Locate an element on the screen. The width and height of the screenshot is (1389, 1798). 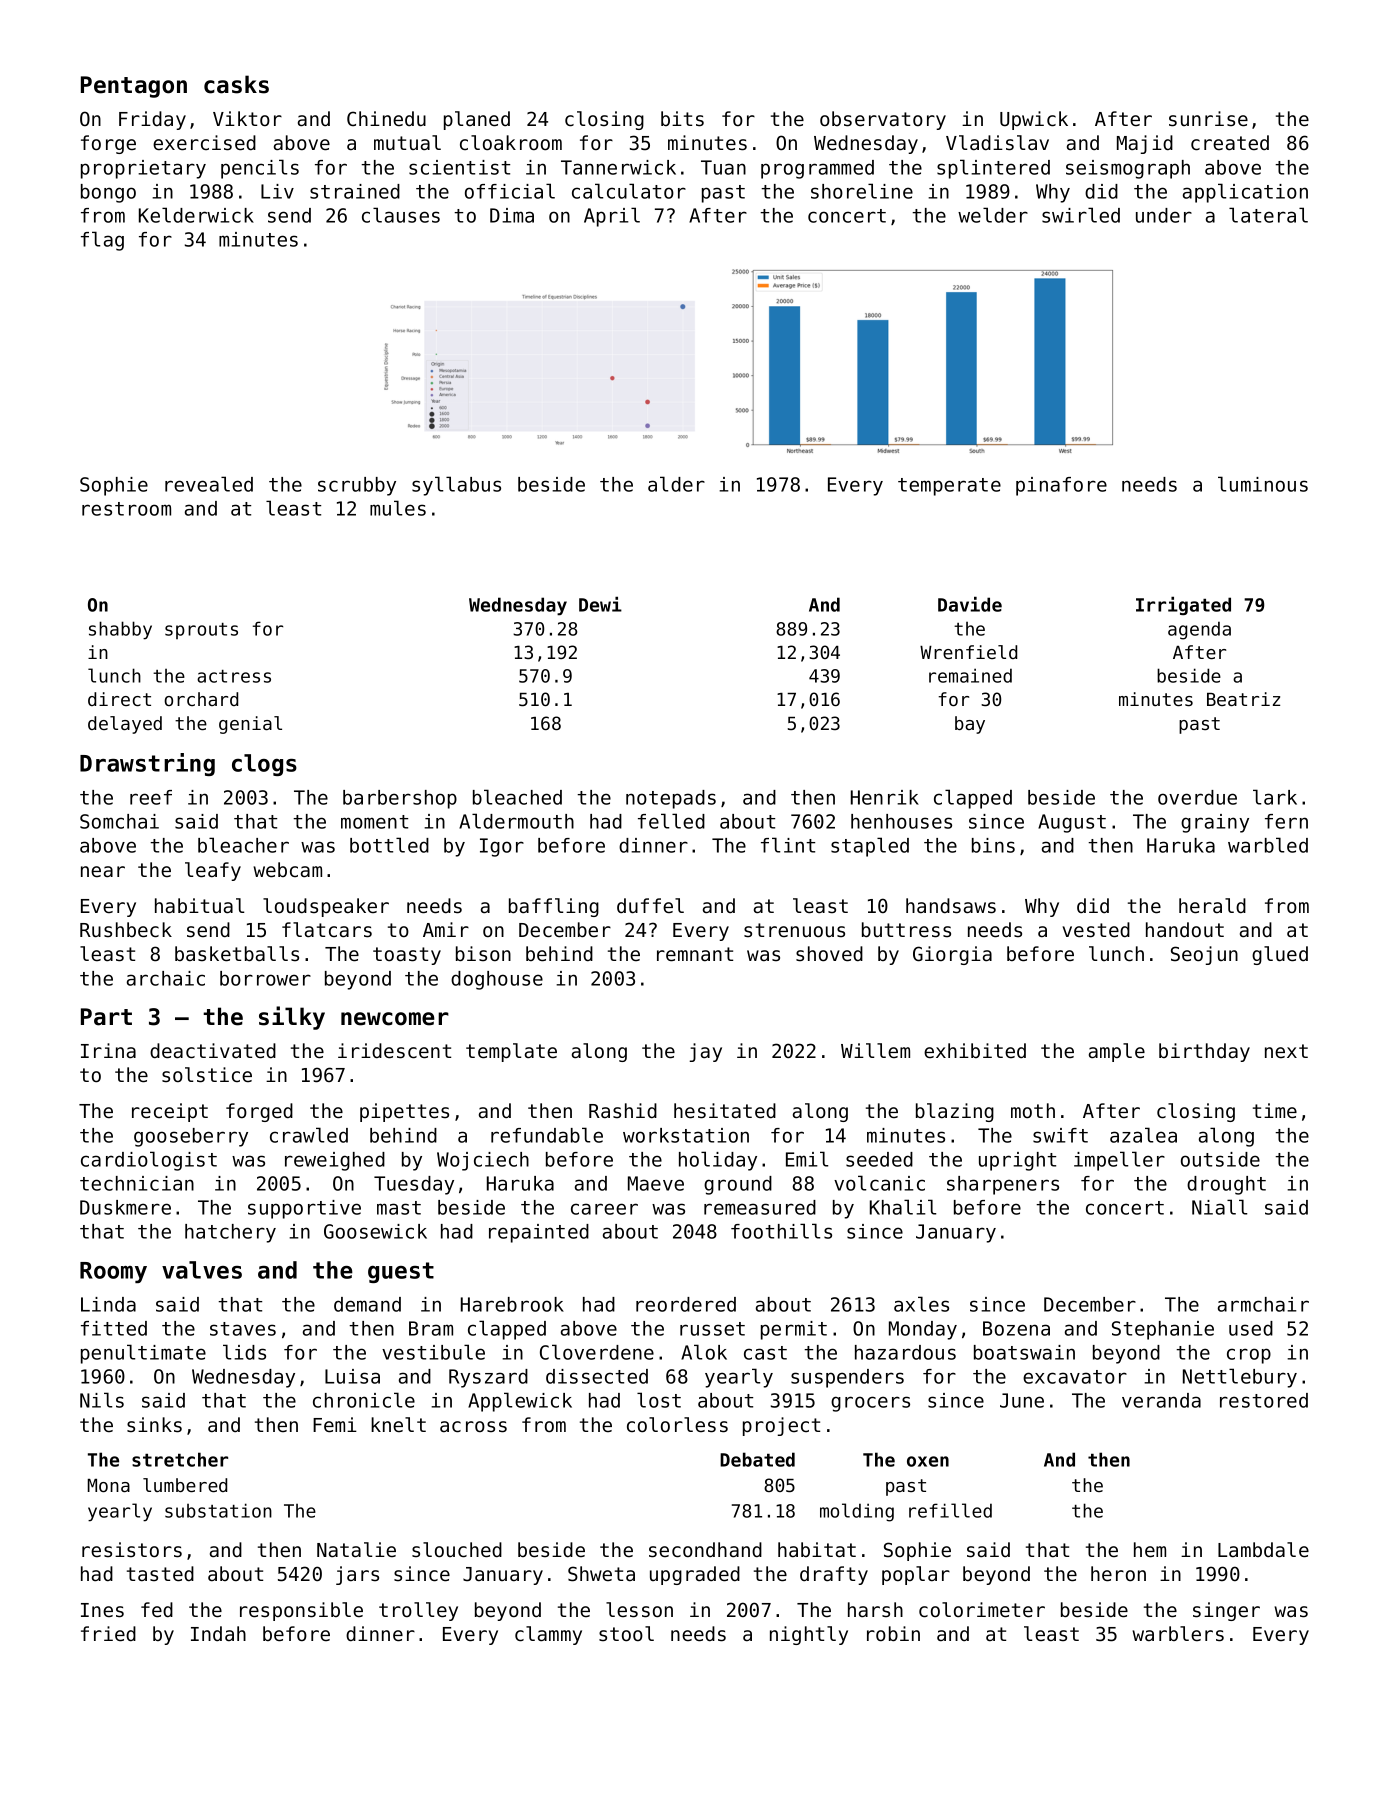
loudspeaker is located at coordinates (326, 907).
